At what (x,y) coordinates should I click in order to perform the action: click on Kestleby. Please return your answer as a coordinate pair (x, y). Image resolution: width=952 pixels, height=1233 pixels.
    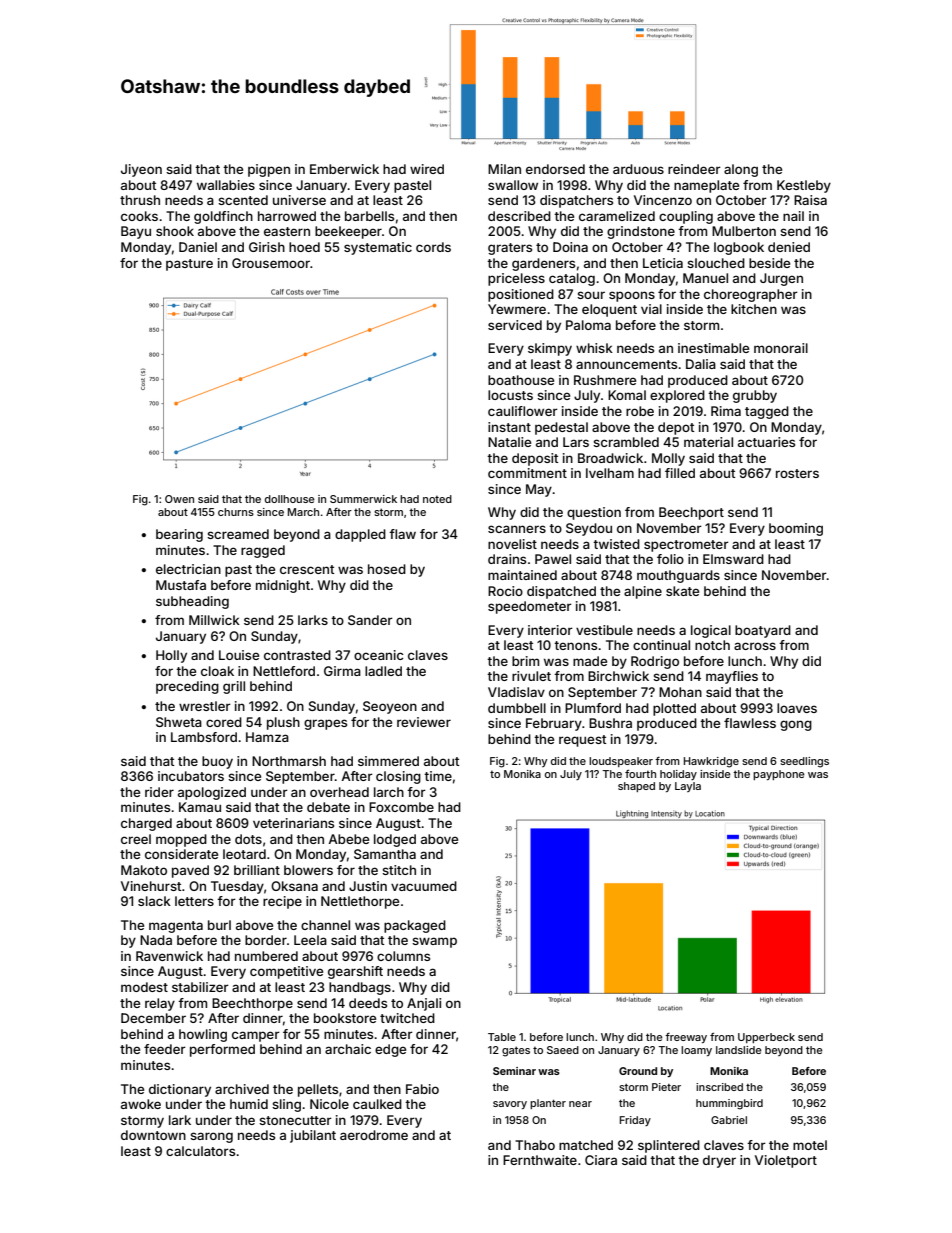
    Looking at the image, I should click on (804, 186).
